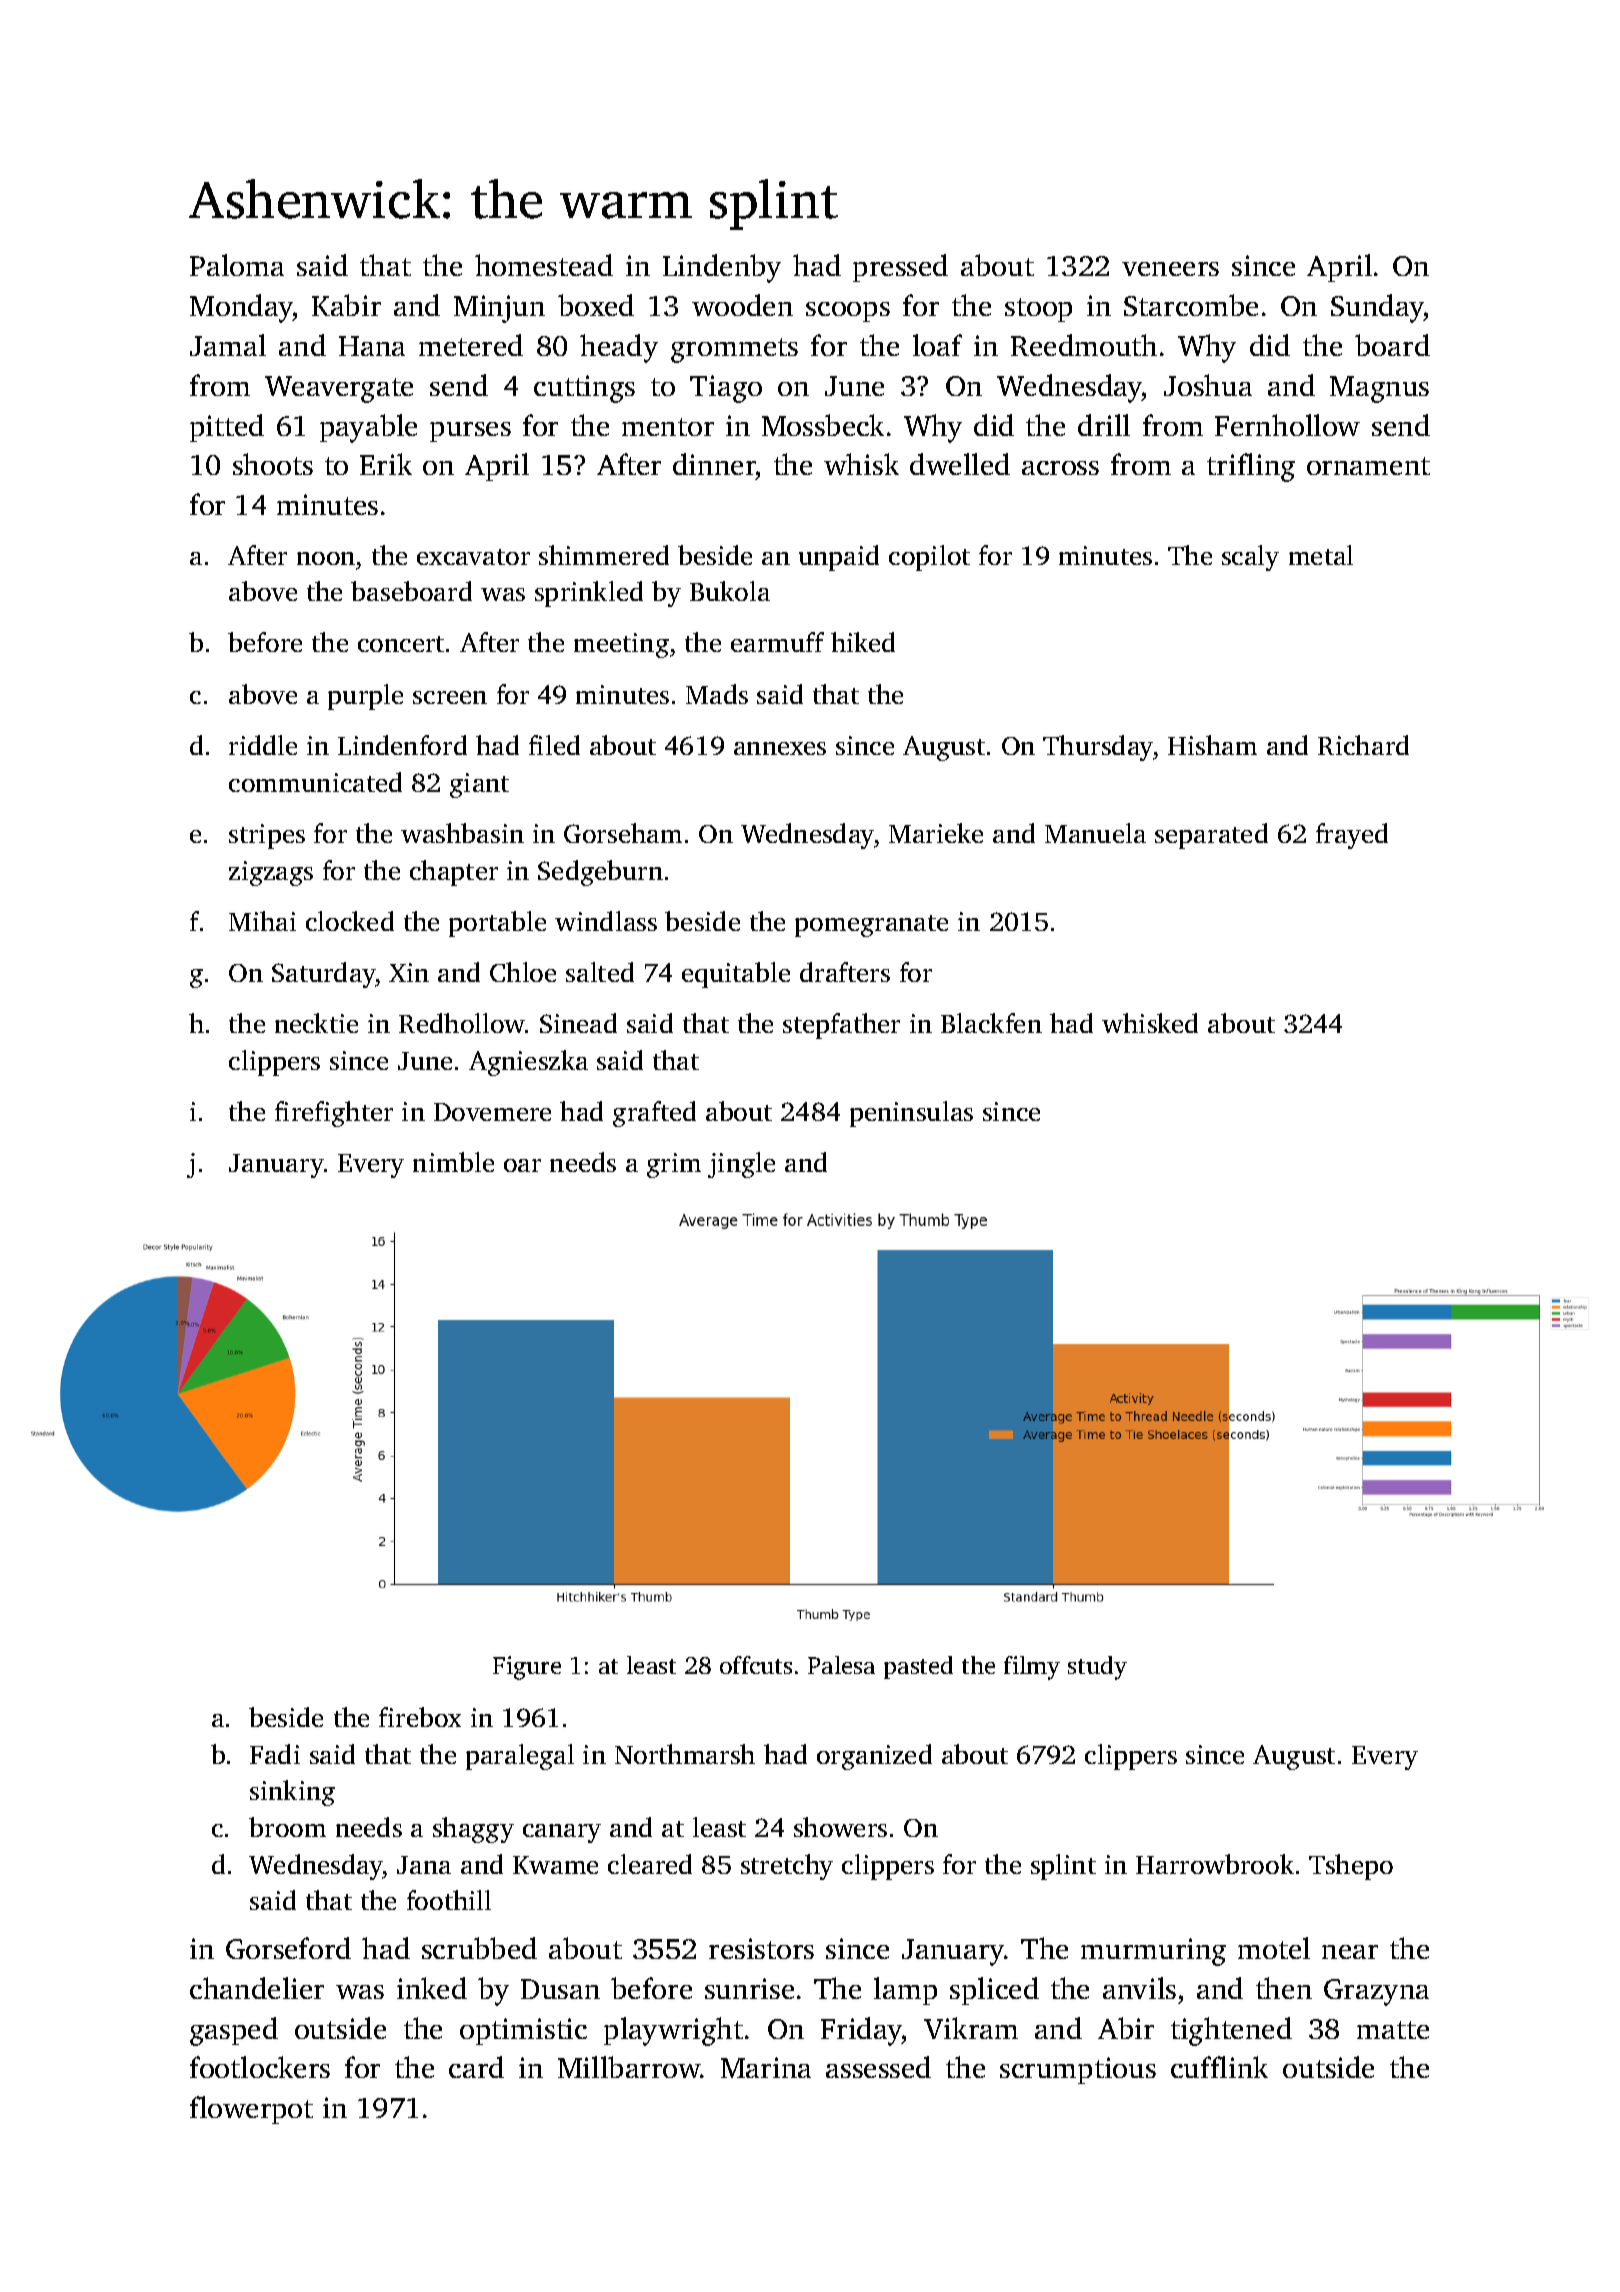 This screenshot has width=1620, height=2292. Describe the element at coordinates (1219, 2067) in the screenshot. I see `cufflink` at that location.
